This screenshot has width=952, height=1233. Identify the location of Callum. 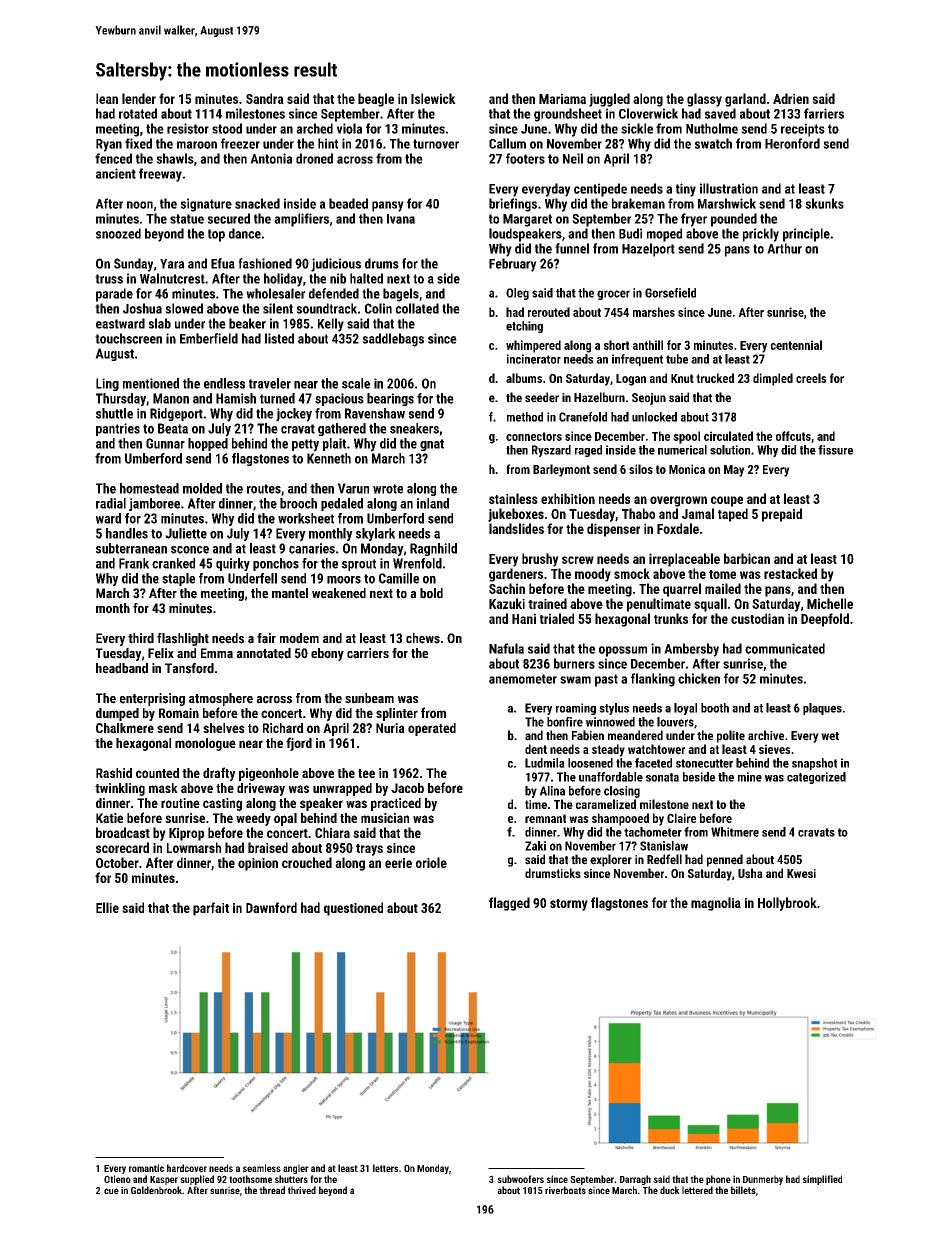
(507, 143).
